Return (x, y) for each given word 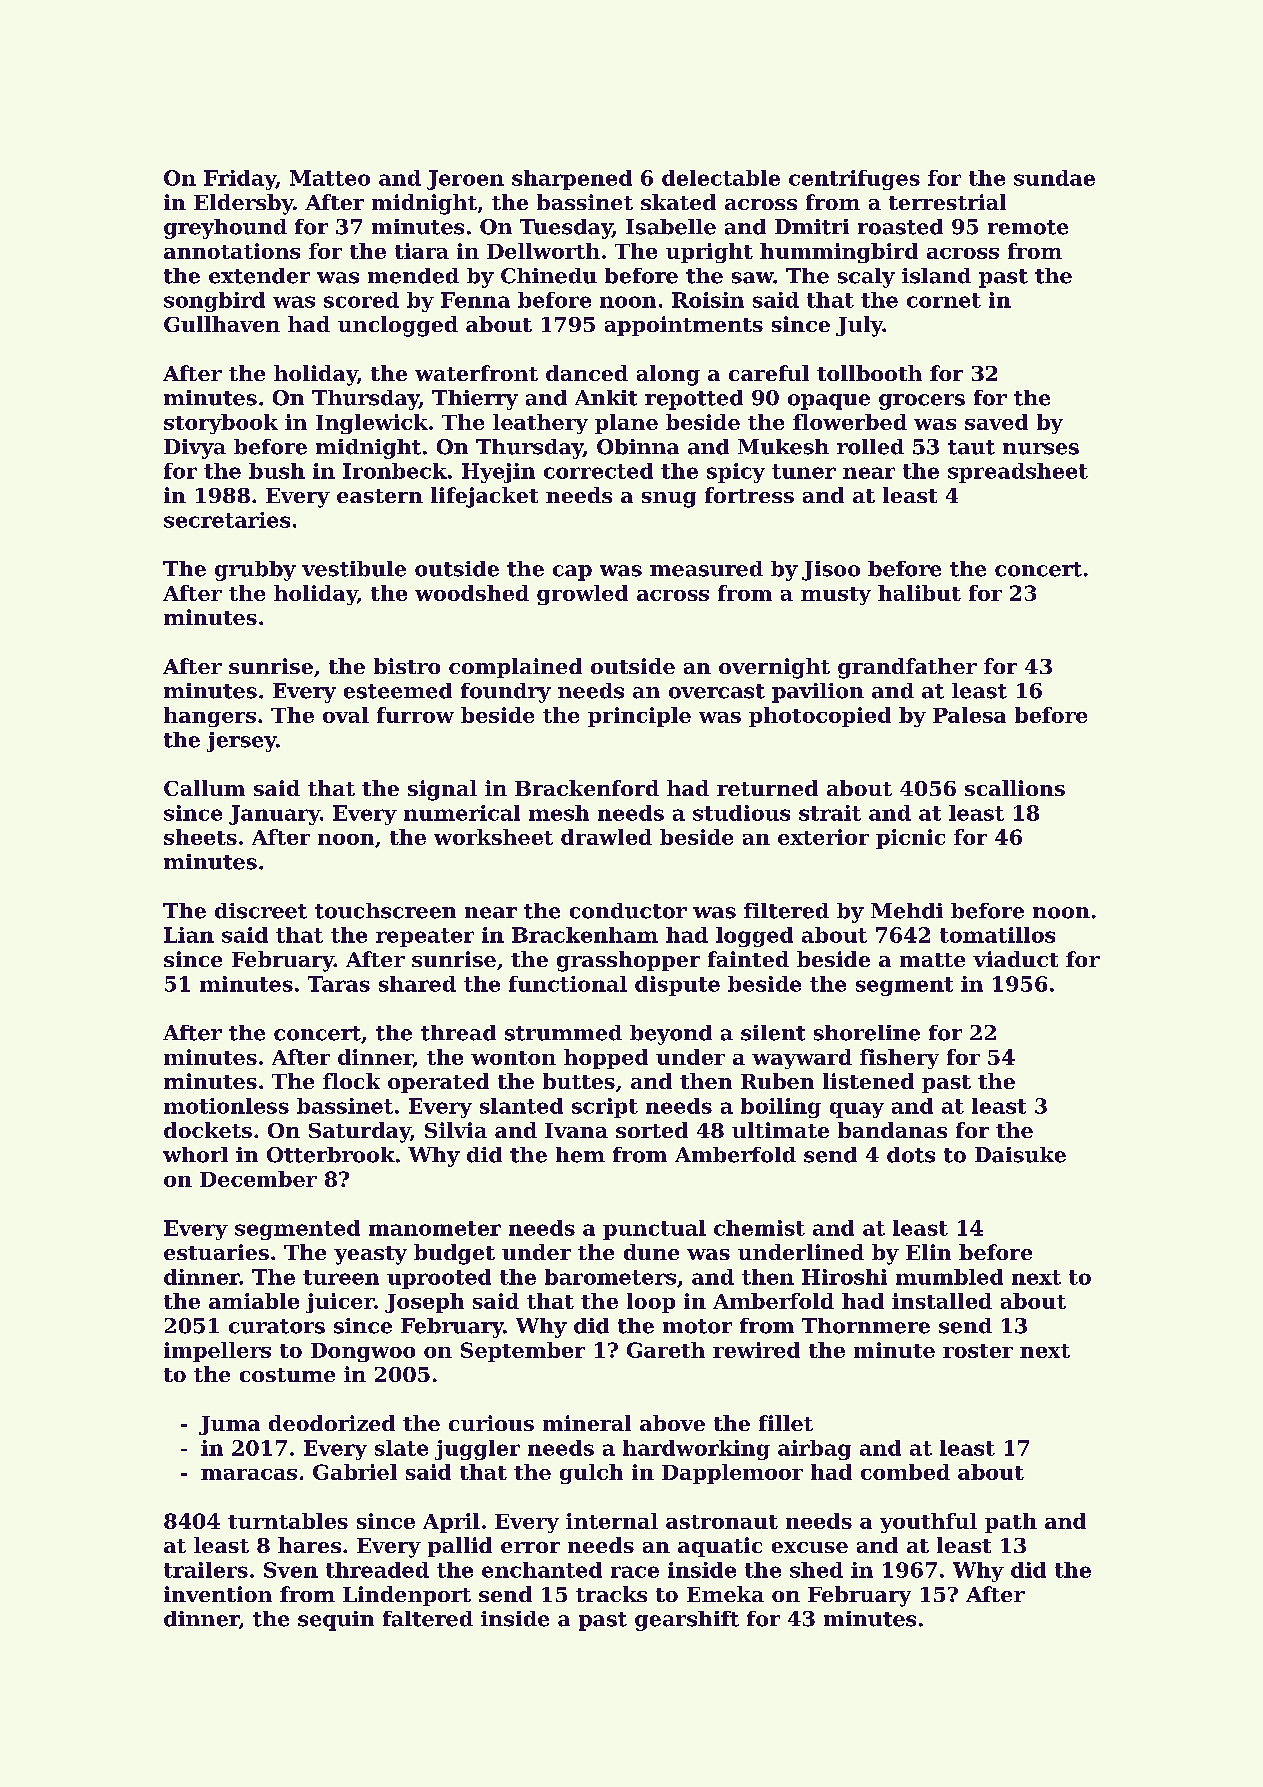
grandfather (907, 668)
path (1011, 1523)
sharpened (572, 180)
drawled (606, 837)
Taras (339, 984)
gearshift (687, 1621)
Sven (291, 1570)
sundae (1054, 178)
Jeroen (465, 180)
